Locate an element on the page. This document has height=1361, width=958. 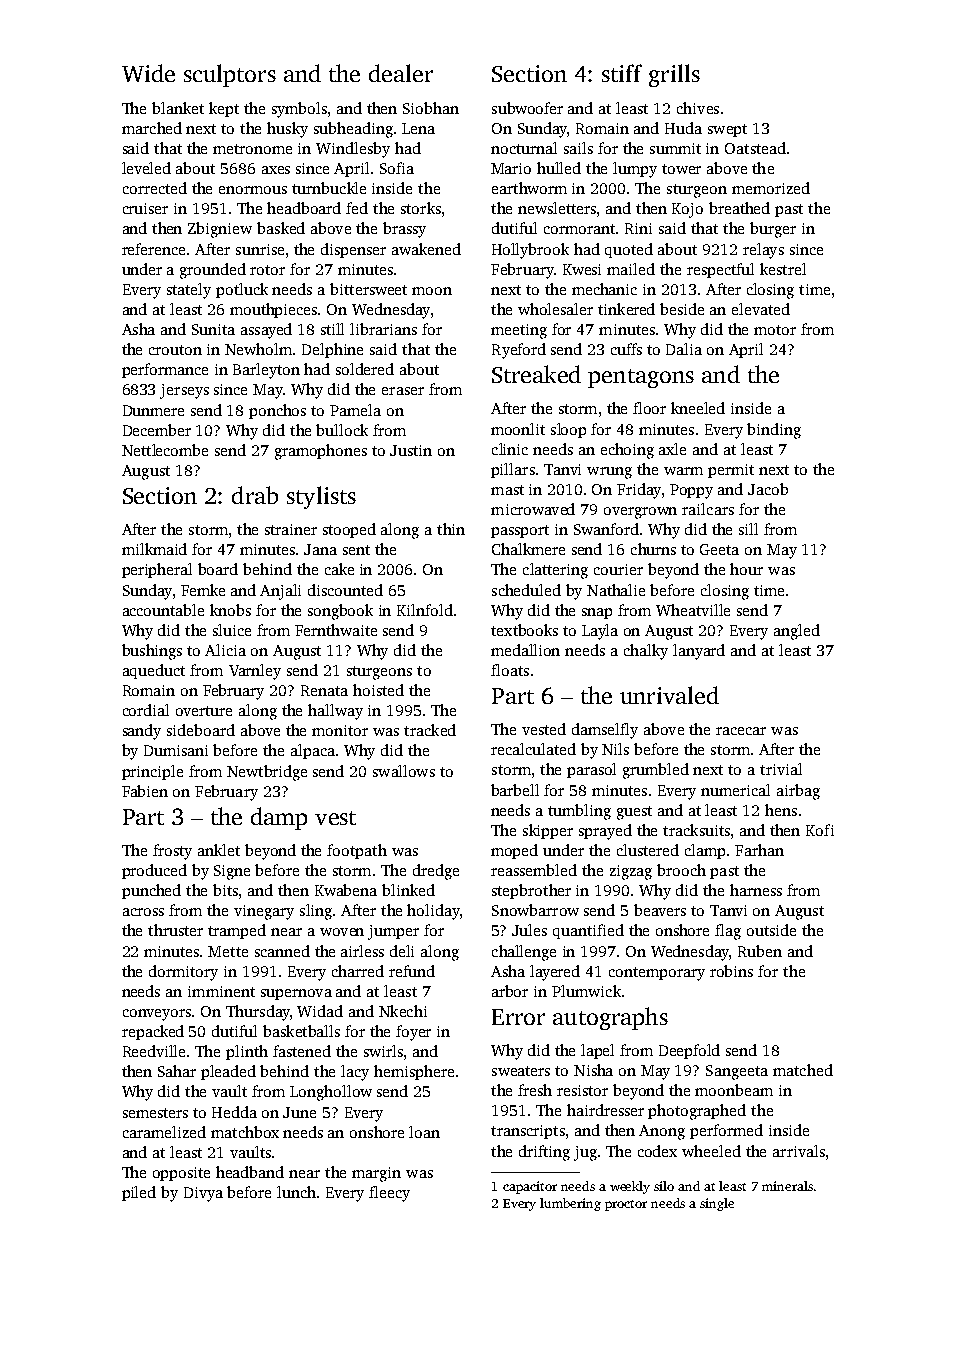
fleecy is located at coordinates (389, 1194).
